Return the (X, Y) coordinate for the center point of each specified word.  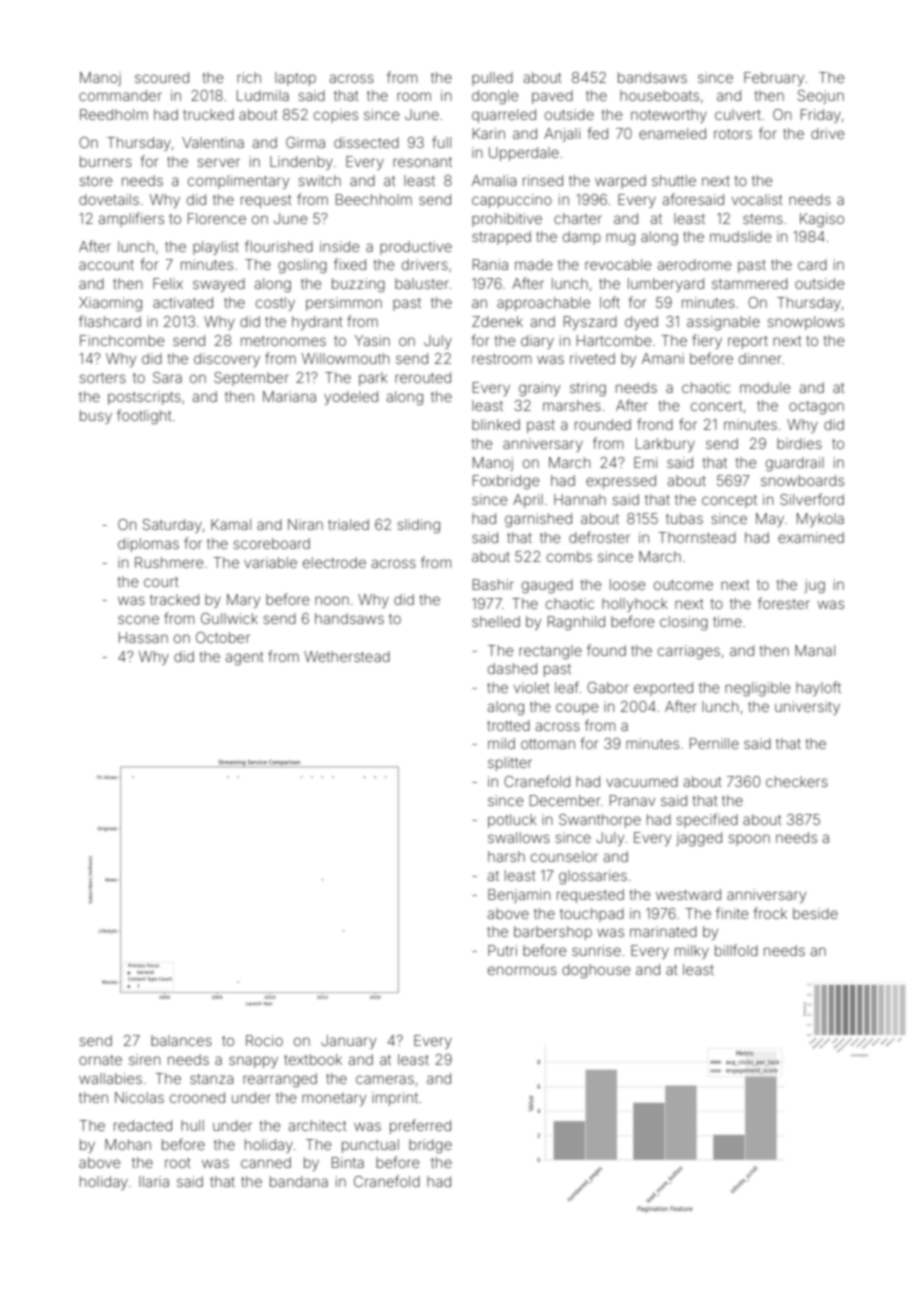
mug (620, 239)
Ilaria (154, 1181)
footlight (144, 417)
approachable (544, 304)
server (218, 162)
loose (628, 584)
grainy (539, 389)
